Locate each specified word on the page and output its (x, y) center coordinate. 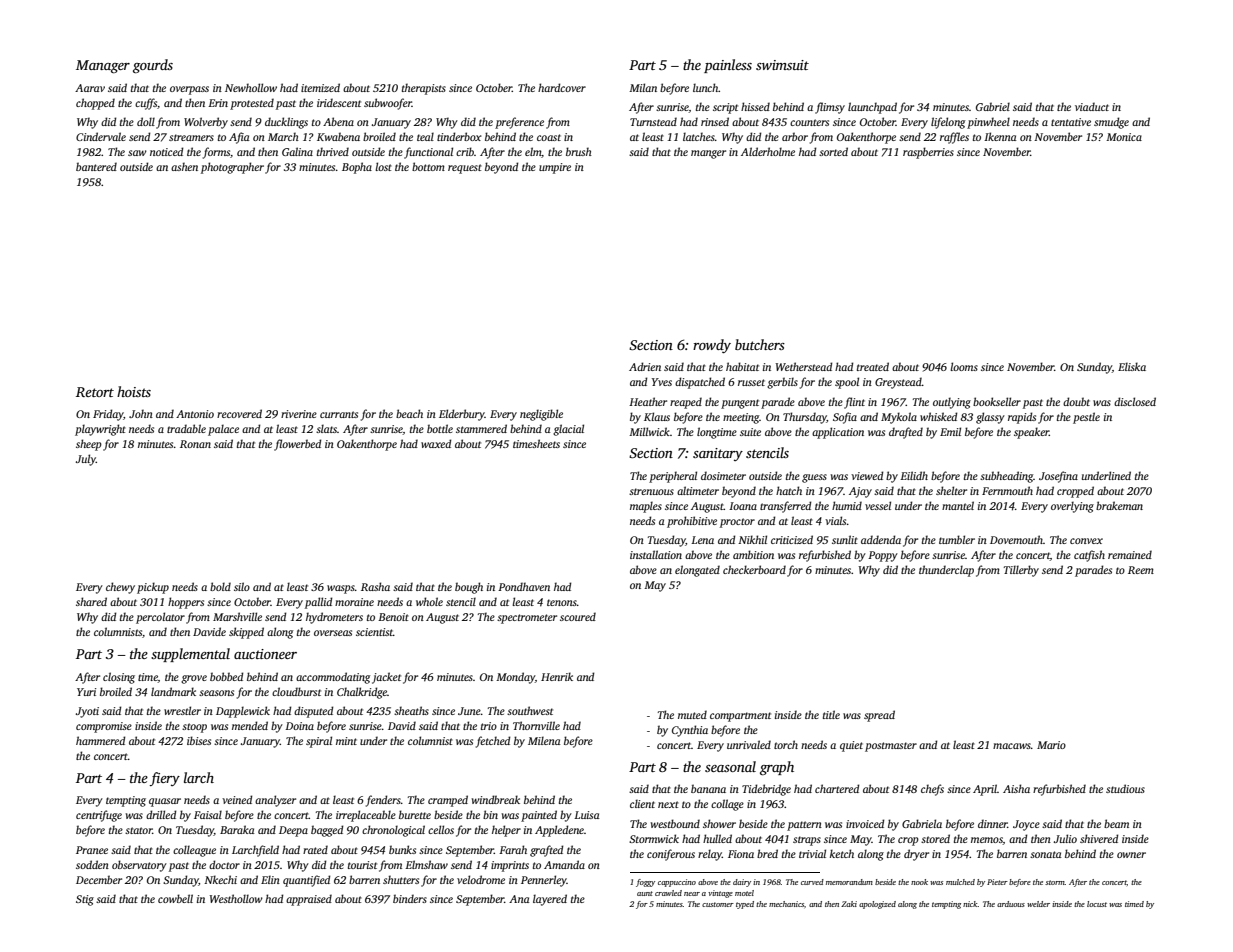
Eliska (1132, 366)
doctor (224, 864)
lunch (706, 87)
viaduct (1092, 106)
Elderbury (462, 415)
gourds (153, 66)
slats (326, 428)
